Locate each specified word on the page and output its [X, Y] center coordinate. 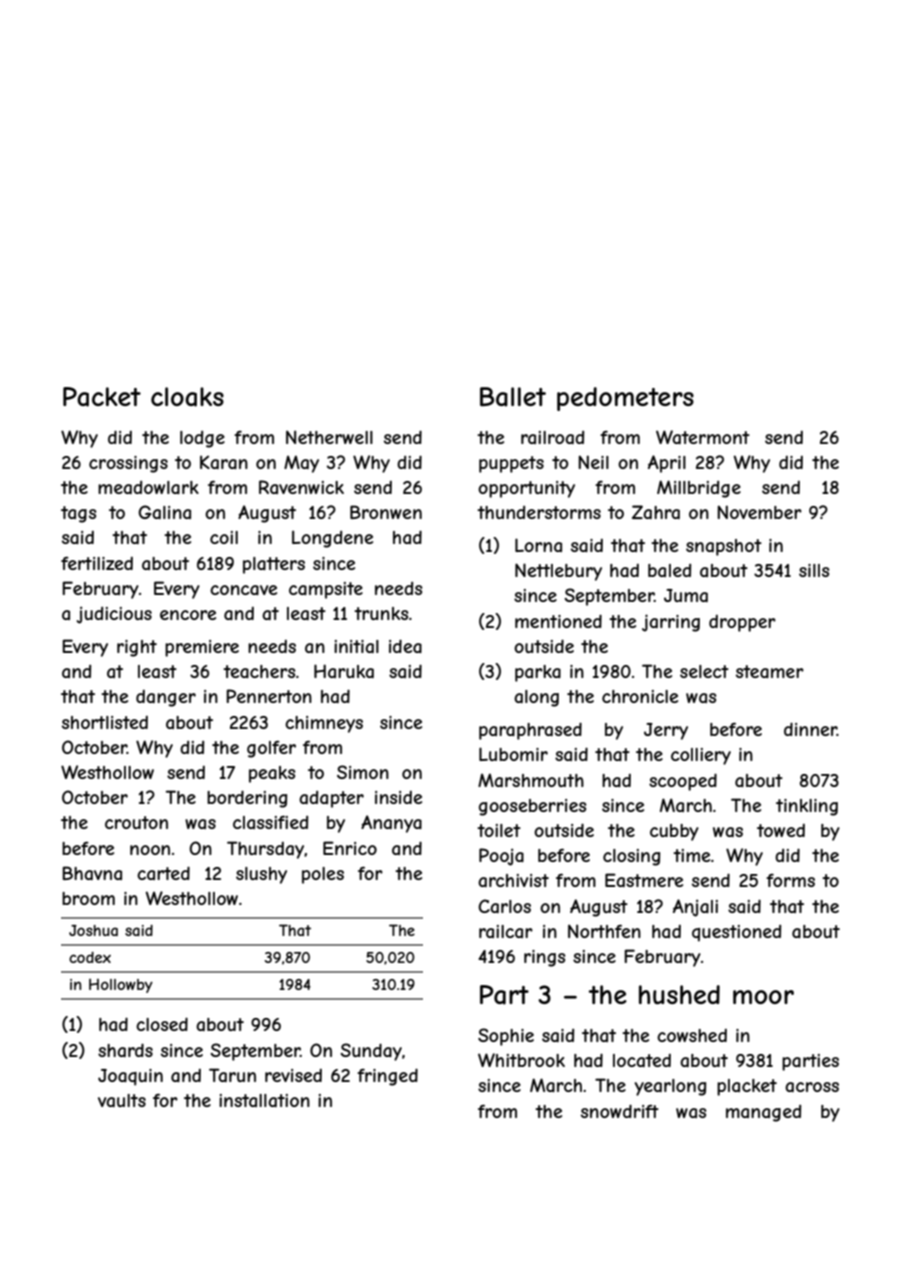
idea [405, 646]
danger [166, 698]
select [704, 671]
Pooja [501, 857]
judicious [114, 615]
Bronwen [386, 512]
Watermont [703, 437]
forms [790, 880]
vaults [122, 1100]
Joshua [93, 930]
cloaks [187, 397]
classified [270, 822]
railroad [552, 437]
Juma [686, 595]
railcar [506, 931]
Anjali [695, 908]
